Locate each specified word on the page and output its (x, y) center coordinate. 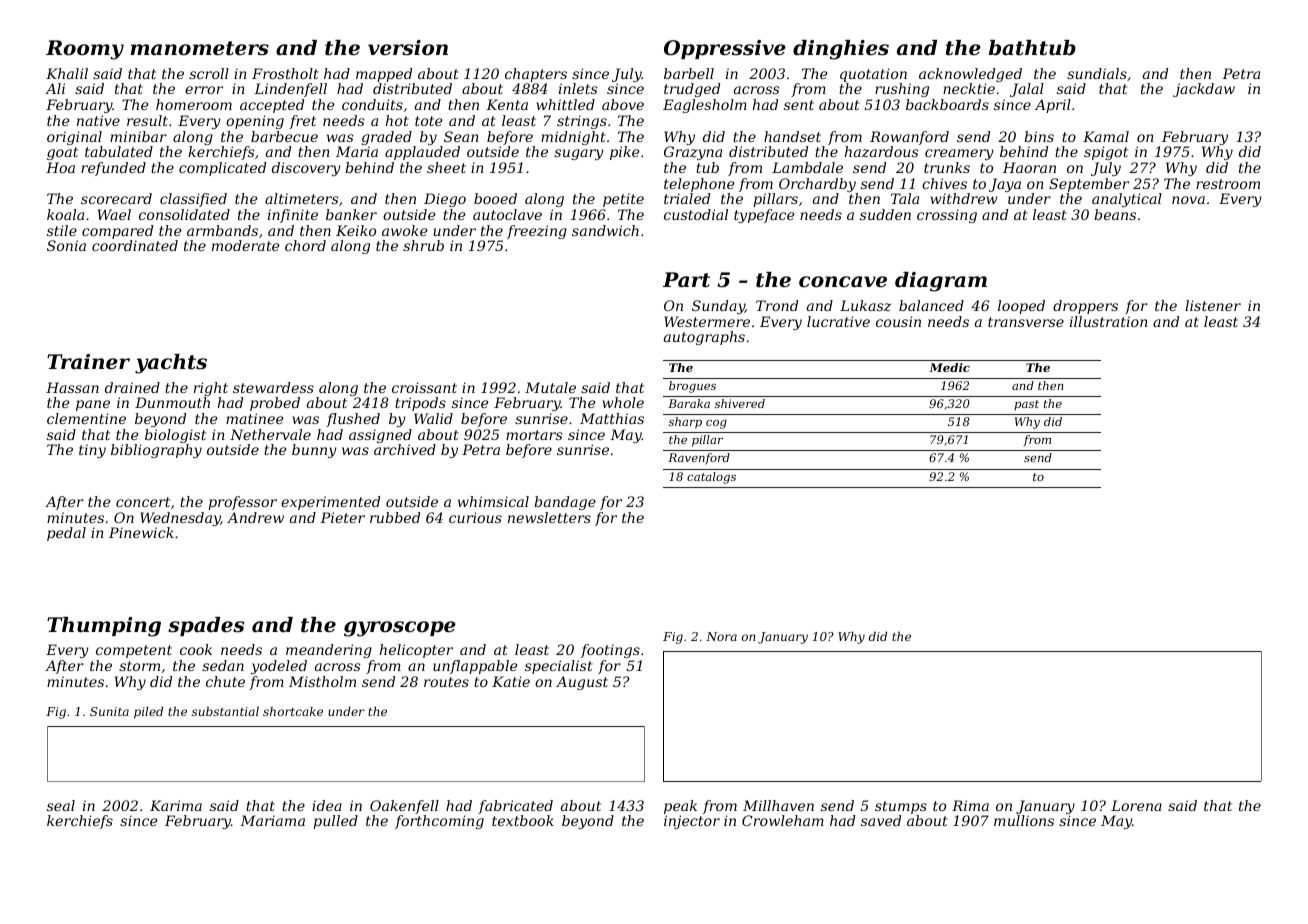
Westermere (707, 321)
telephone (699, 185)
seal (61, 805)
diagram (941, 282)
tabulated (119, 151)
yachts (171, 364)
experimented (330, 503)
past (1026, 405)
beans (1115, 214)
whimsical (493, 501)
